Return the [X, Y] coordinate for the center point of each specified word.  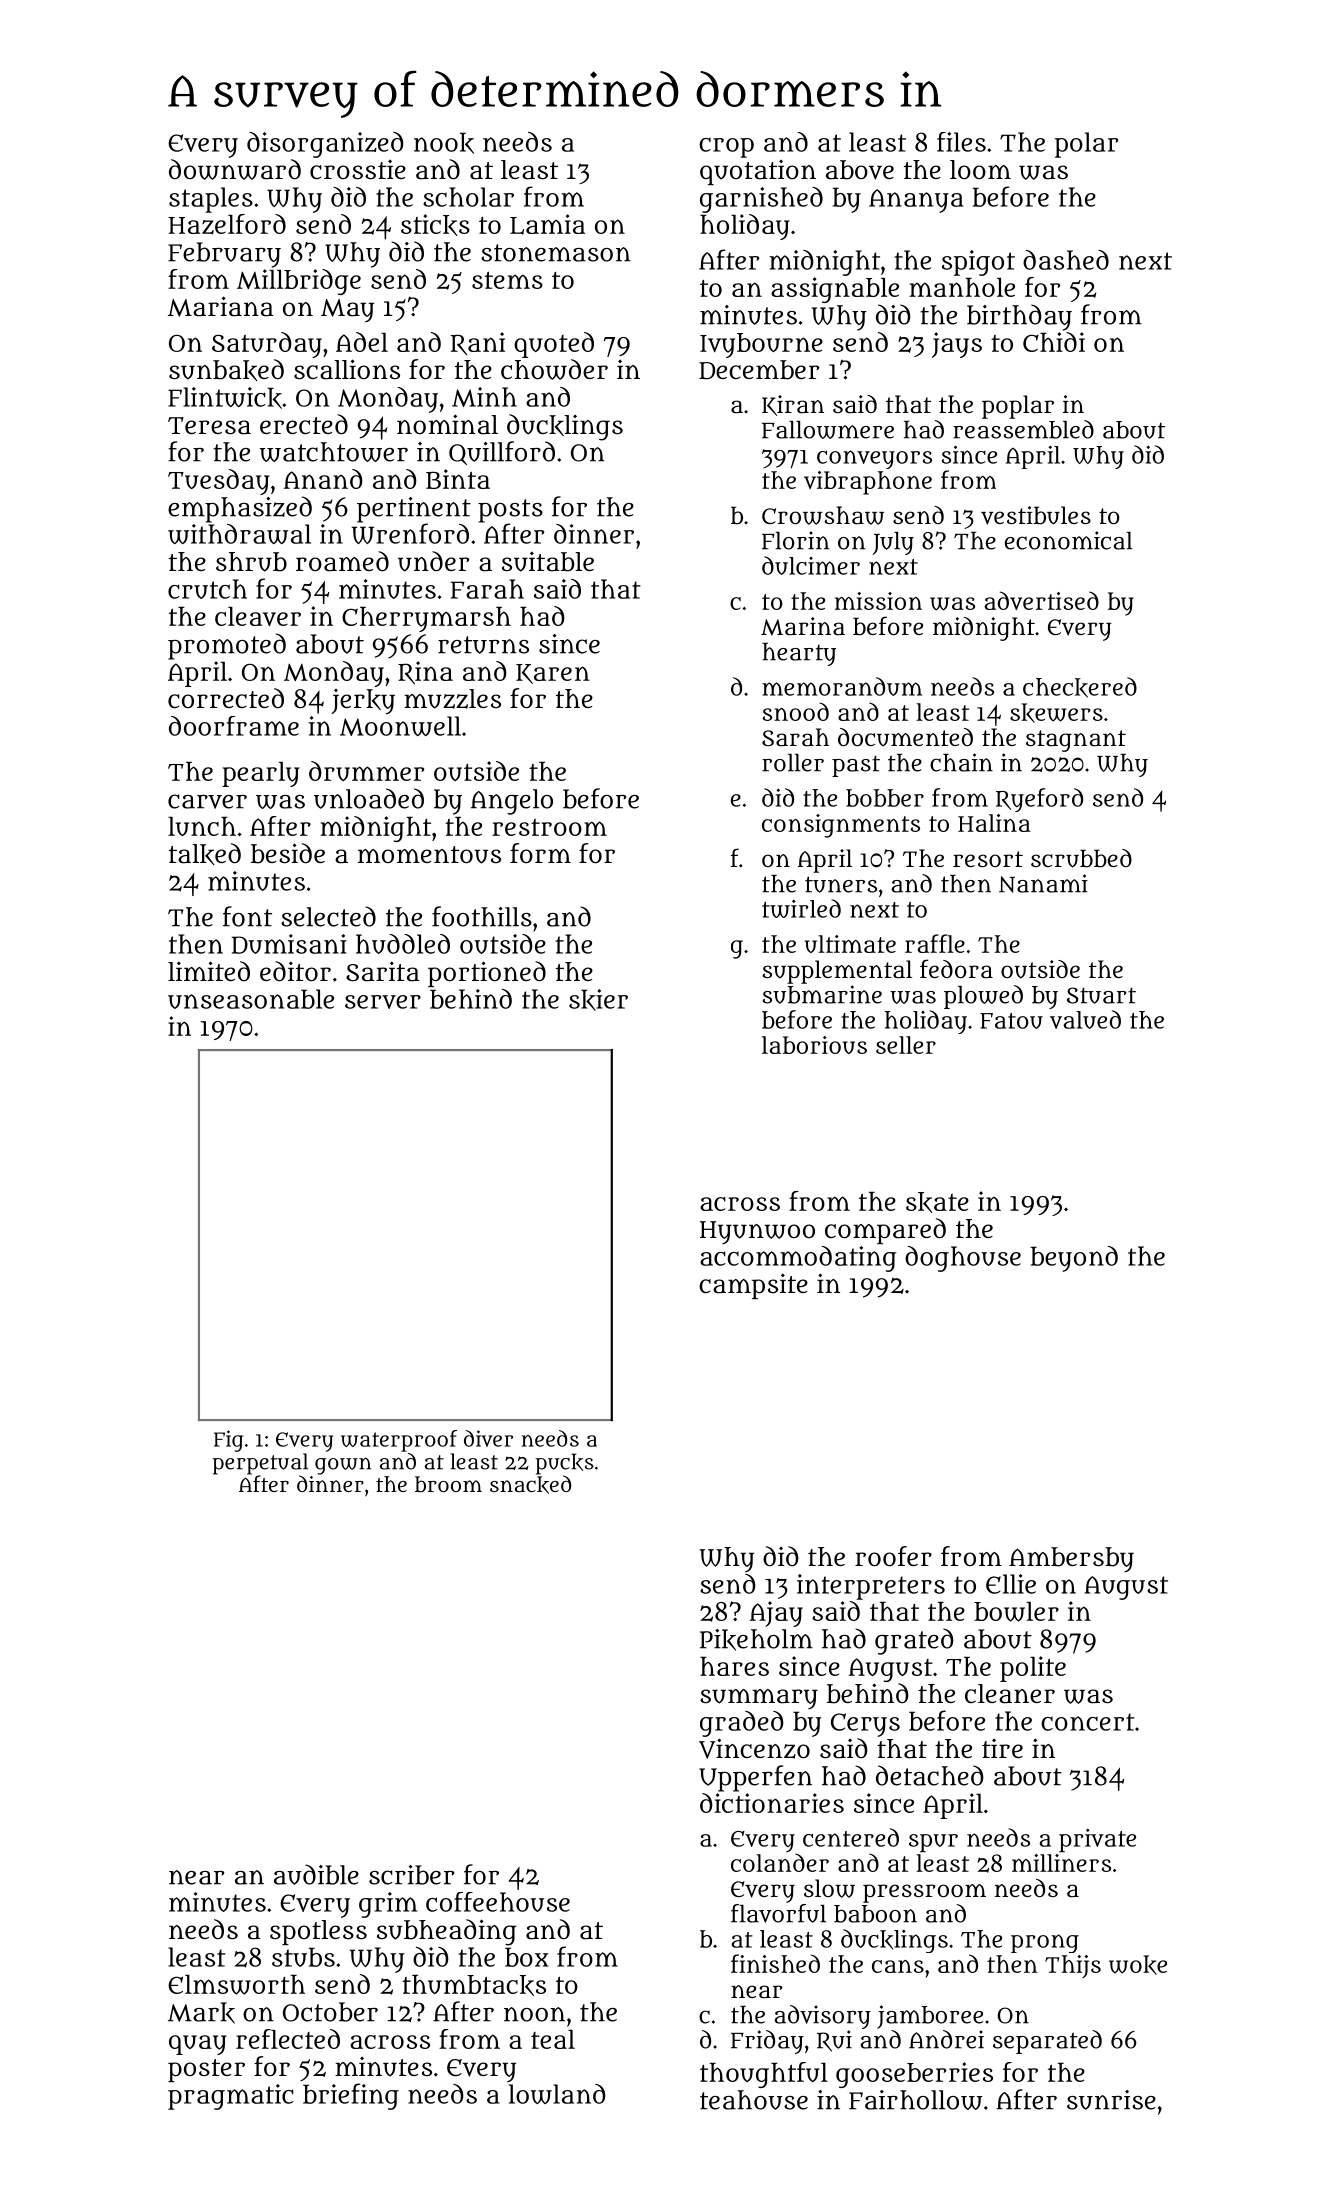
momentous [429, 855]
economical [1069, 540]
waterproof [399, 1441]
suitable [548, 561]
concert [1088, 1722]
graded [742, 1724]
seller [906, 1045]
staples [211, 200]
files [961, 142]
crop [726, 148]
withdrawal [239, 534]
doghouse [963, 1259]
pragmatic [231, 2097]
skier [598, 1000]
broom [448, 1484]
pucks [564, 1464]
